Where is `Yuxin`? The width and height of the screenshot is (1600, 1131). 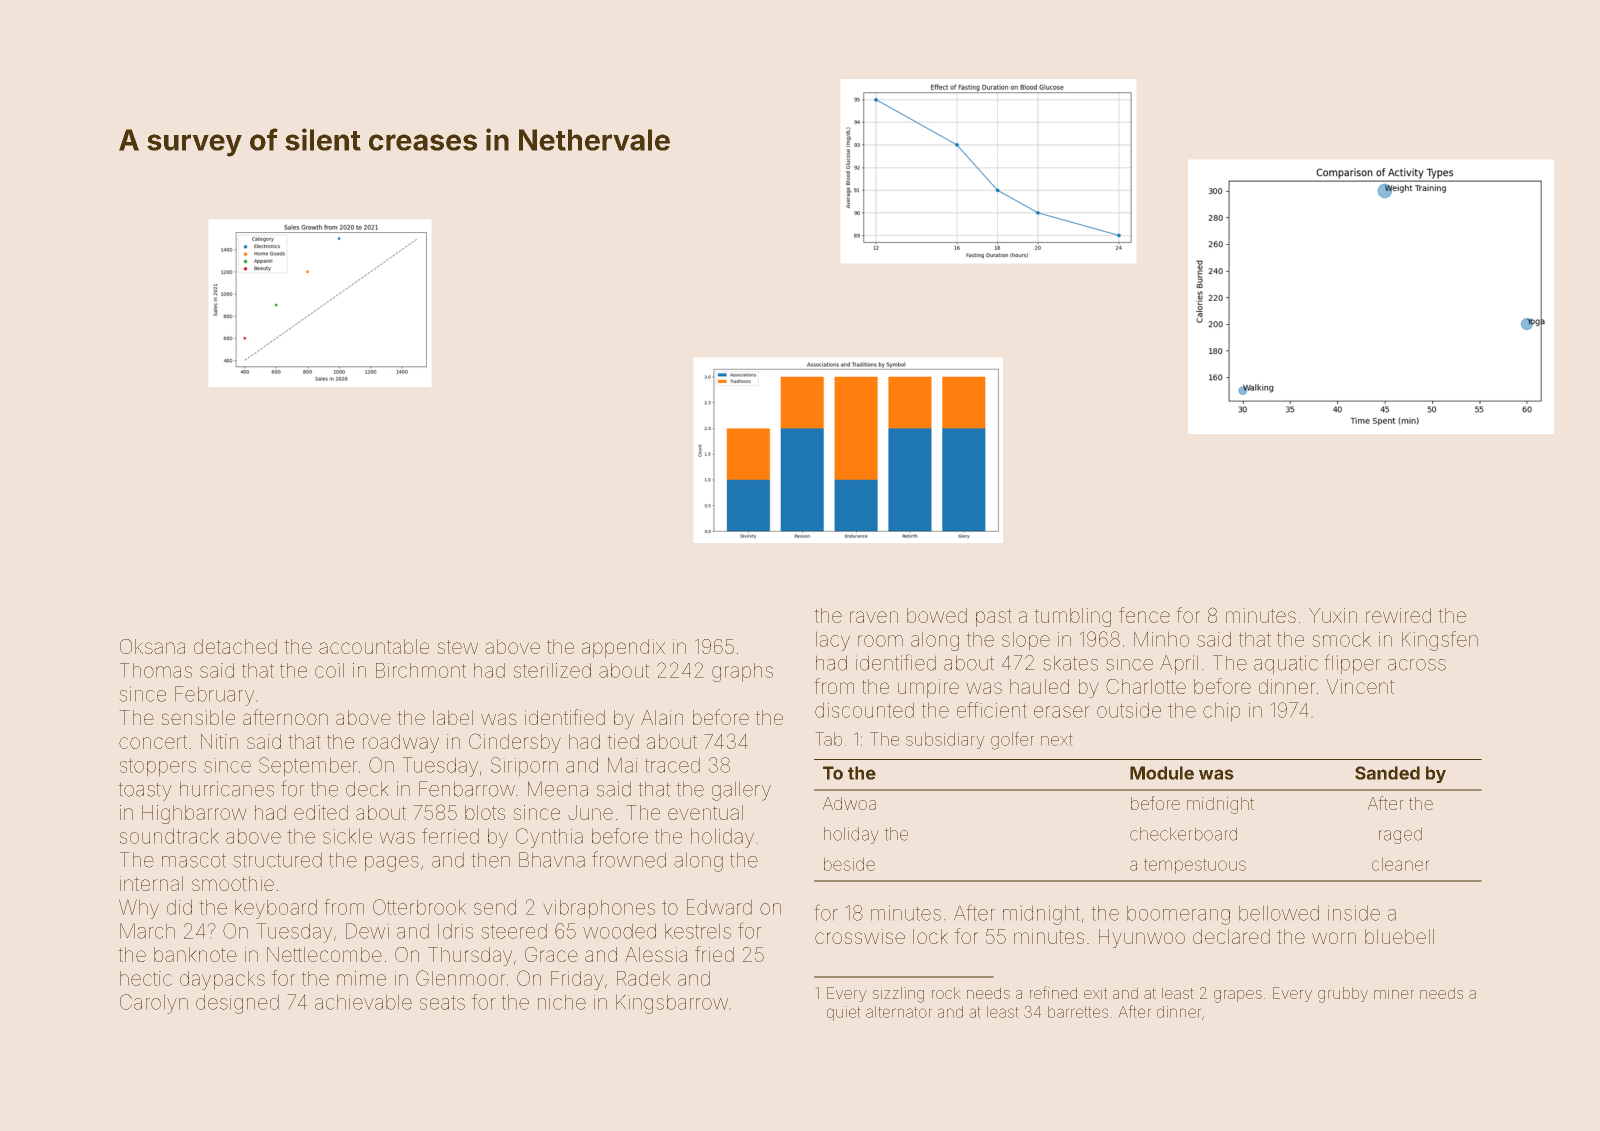 Yuxin is located at coordinates (1333, 615).
